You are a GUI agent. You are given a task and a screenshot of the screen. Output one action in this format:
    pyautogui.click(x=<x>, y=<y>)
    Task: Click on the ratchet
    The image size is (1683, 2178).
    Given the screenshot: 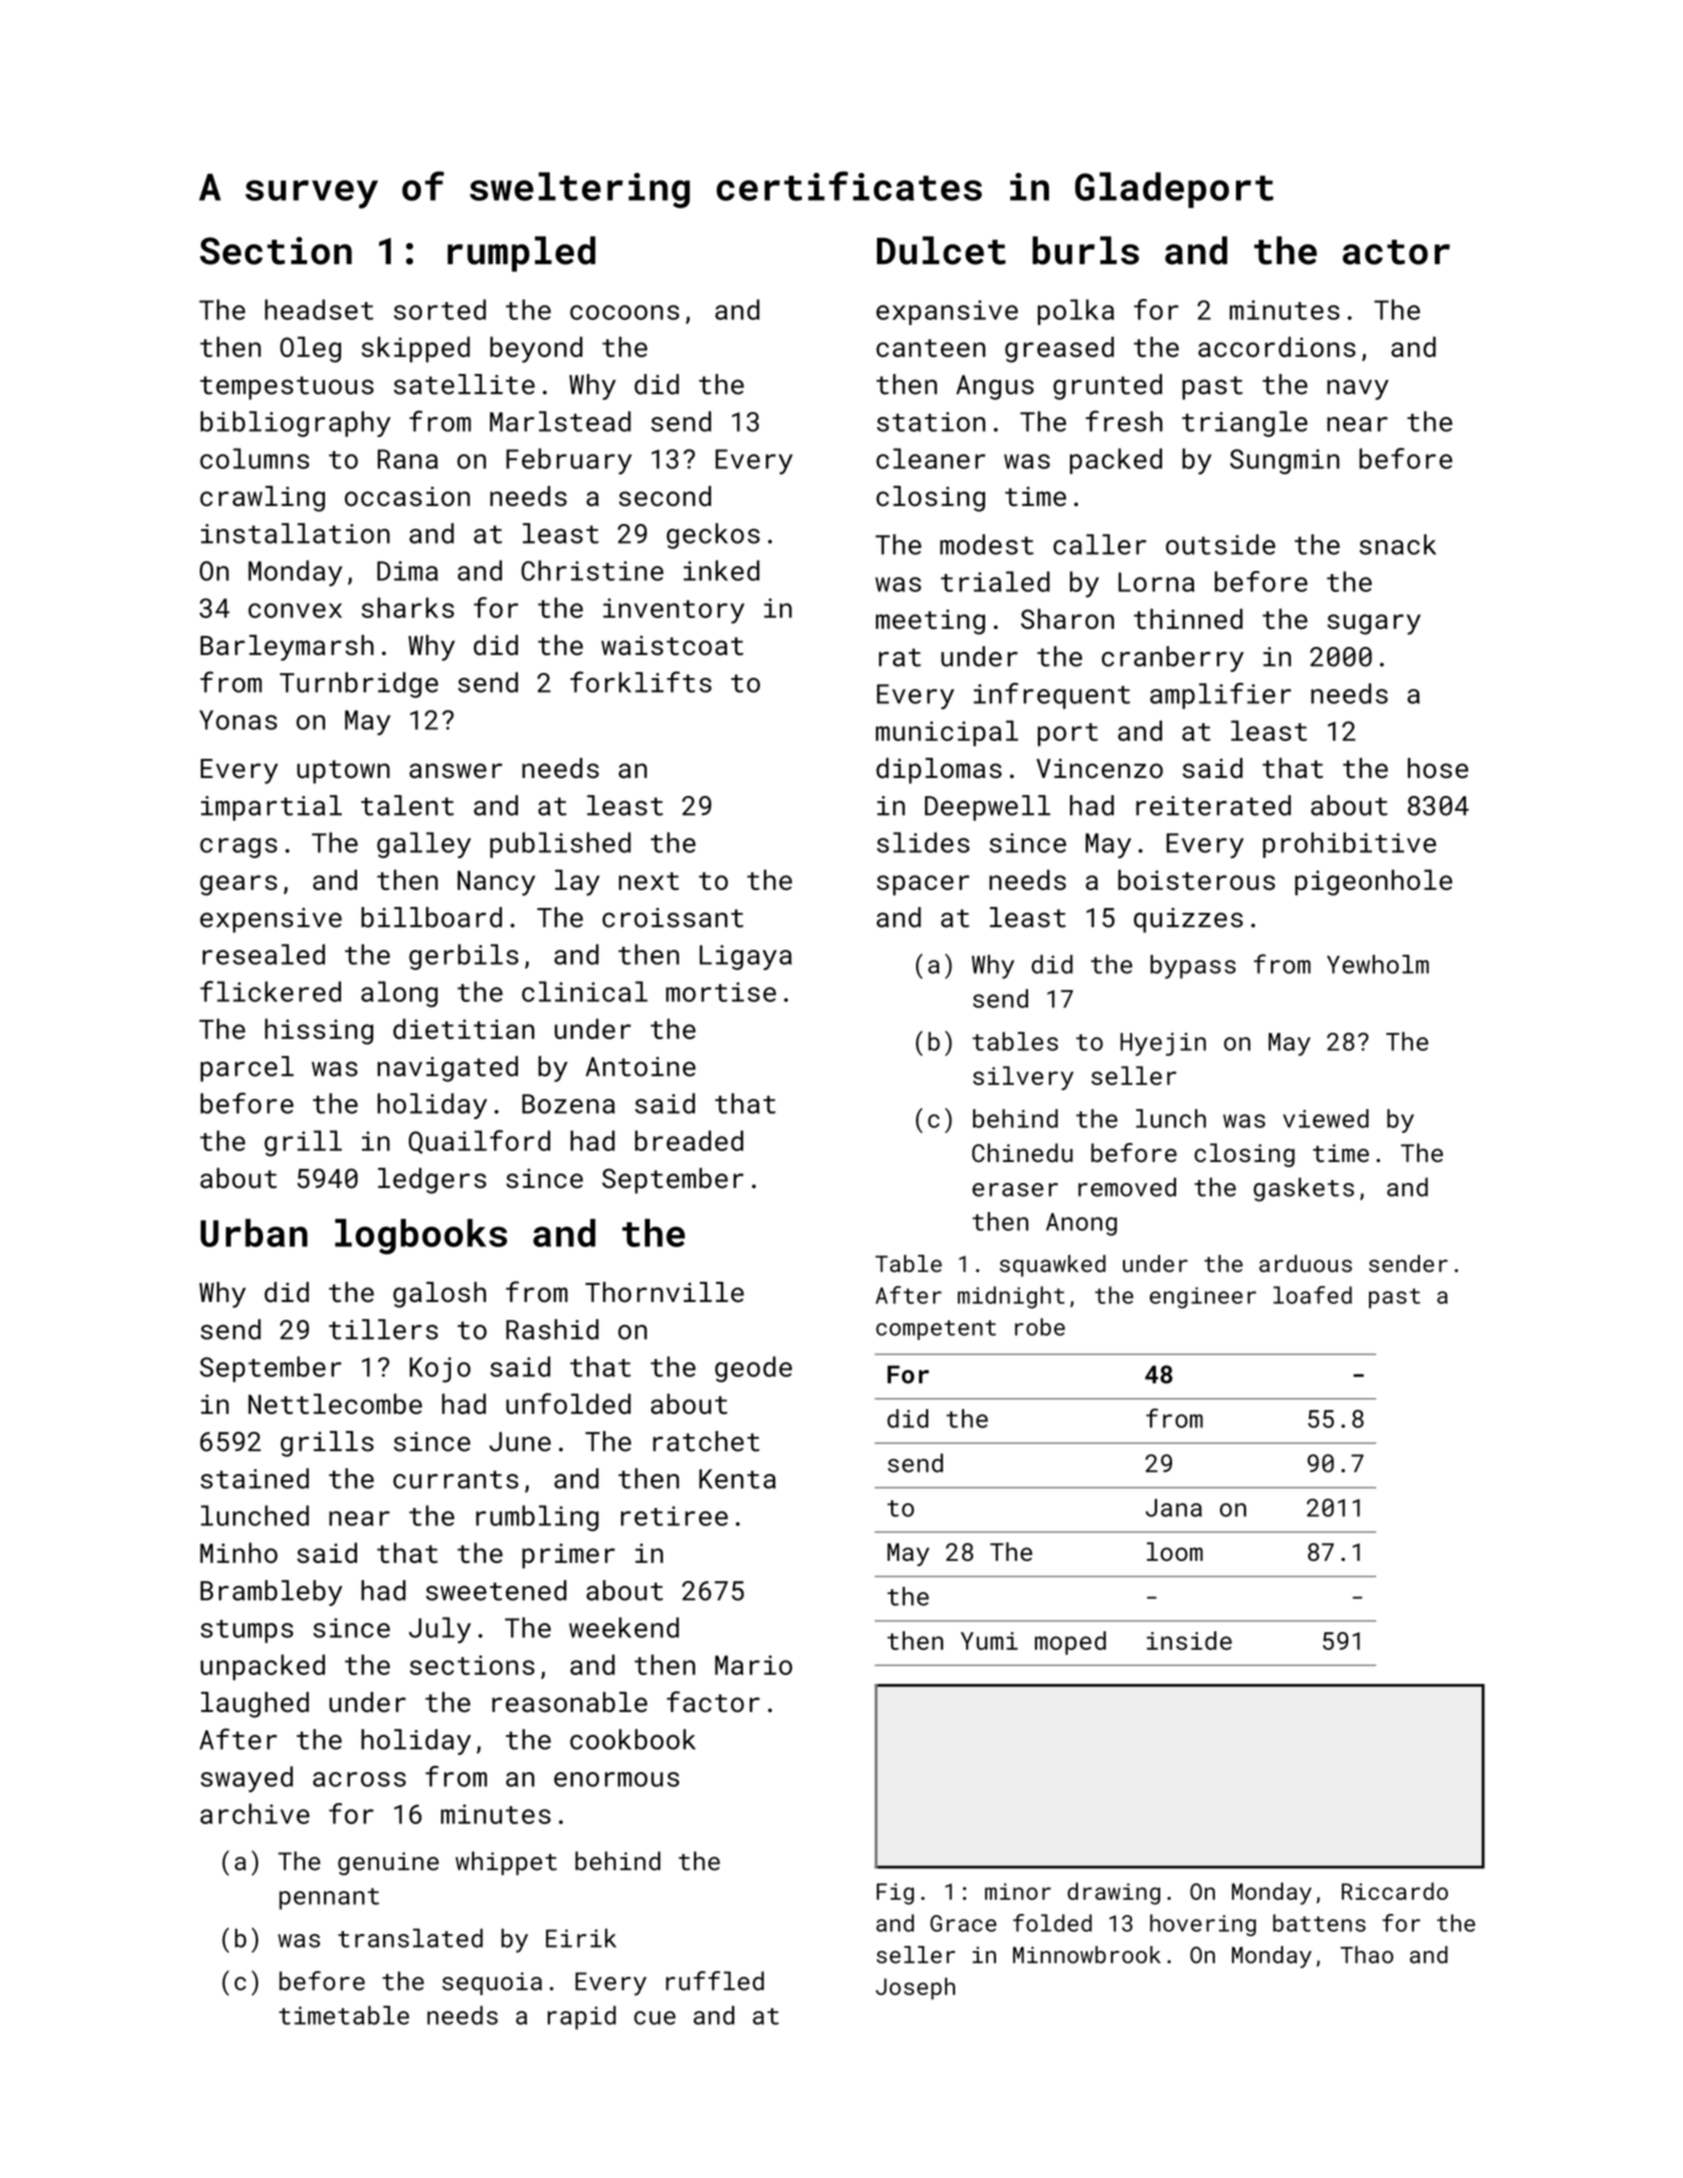 What is the action you would take?
    pyautogui.click(x=706, y=1441)
